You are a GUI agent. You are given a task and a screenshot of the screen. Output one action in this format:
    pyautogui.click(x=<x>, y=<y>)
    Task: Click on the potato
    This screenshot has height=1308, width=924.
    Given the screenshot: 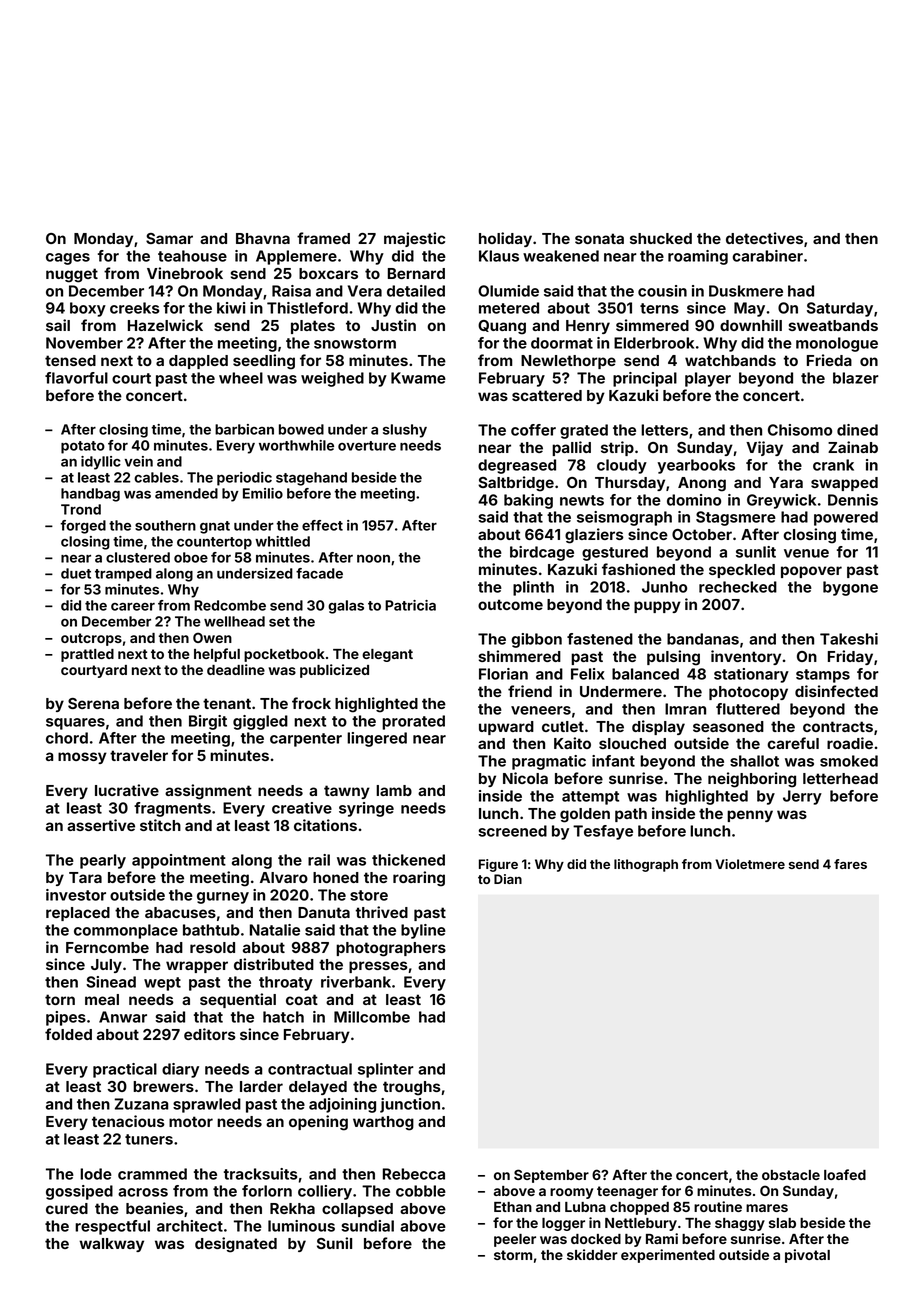 What is the action you would take?
    pyautogui.click(x=83, y=447)
